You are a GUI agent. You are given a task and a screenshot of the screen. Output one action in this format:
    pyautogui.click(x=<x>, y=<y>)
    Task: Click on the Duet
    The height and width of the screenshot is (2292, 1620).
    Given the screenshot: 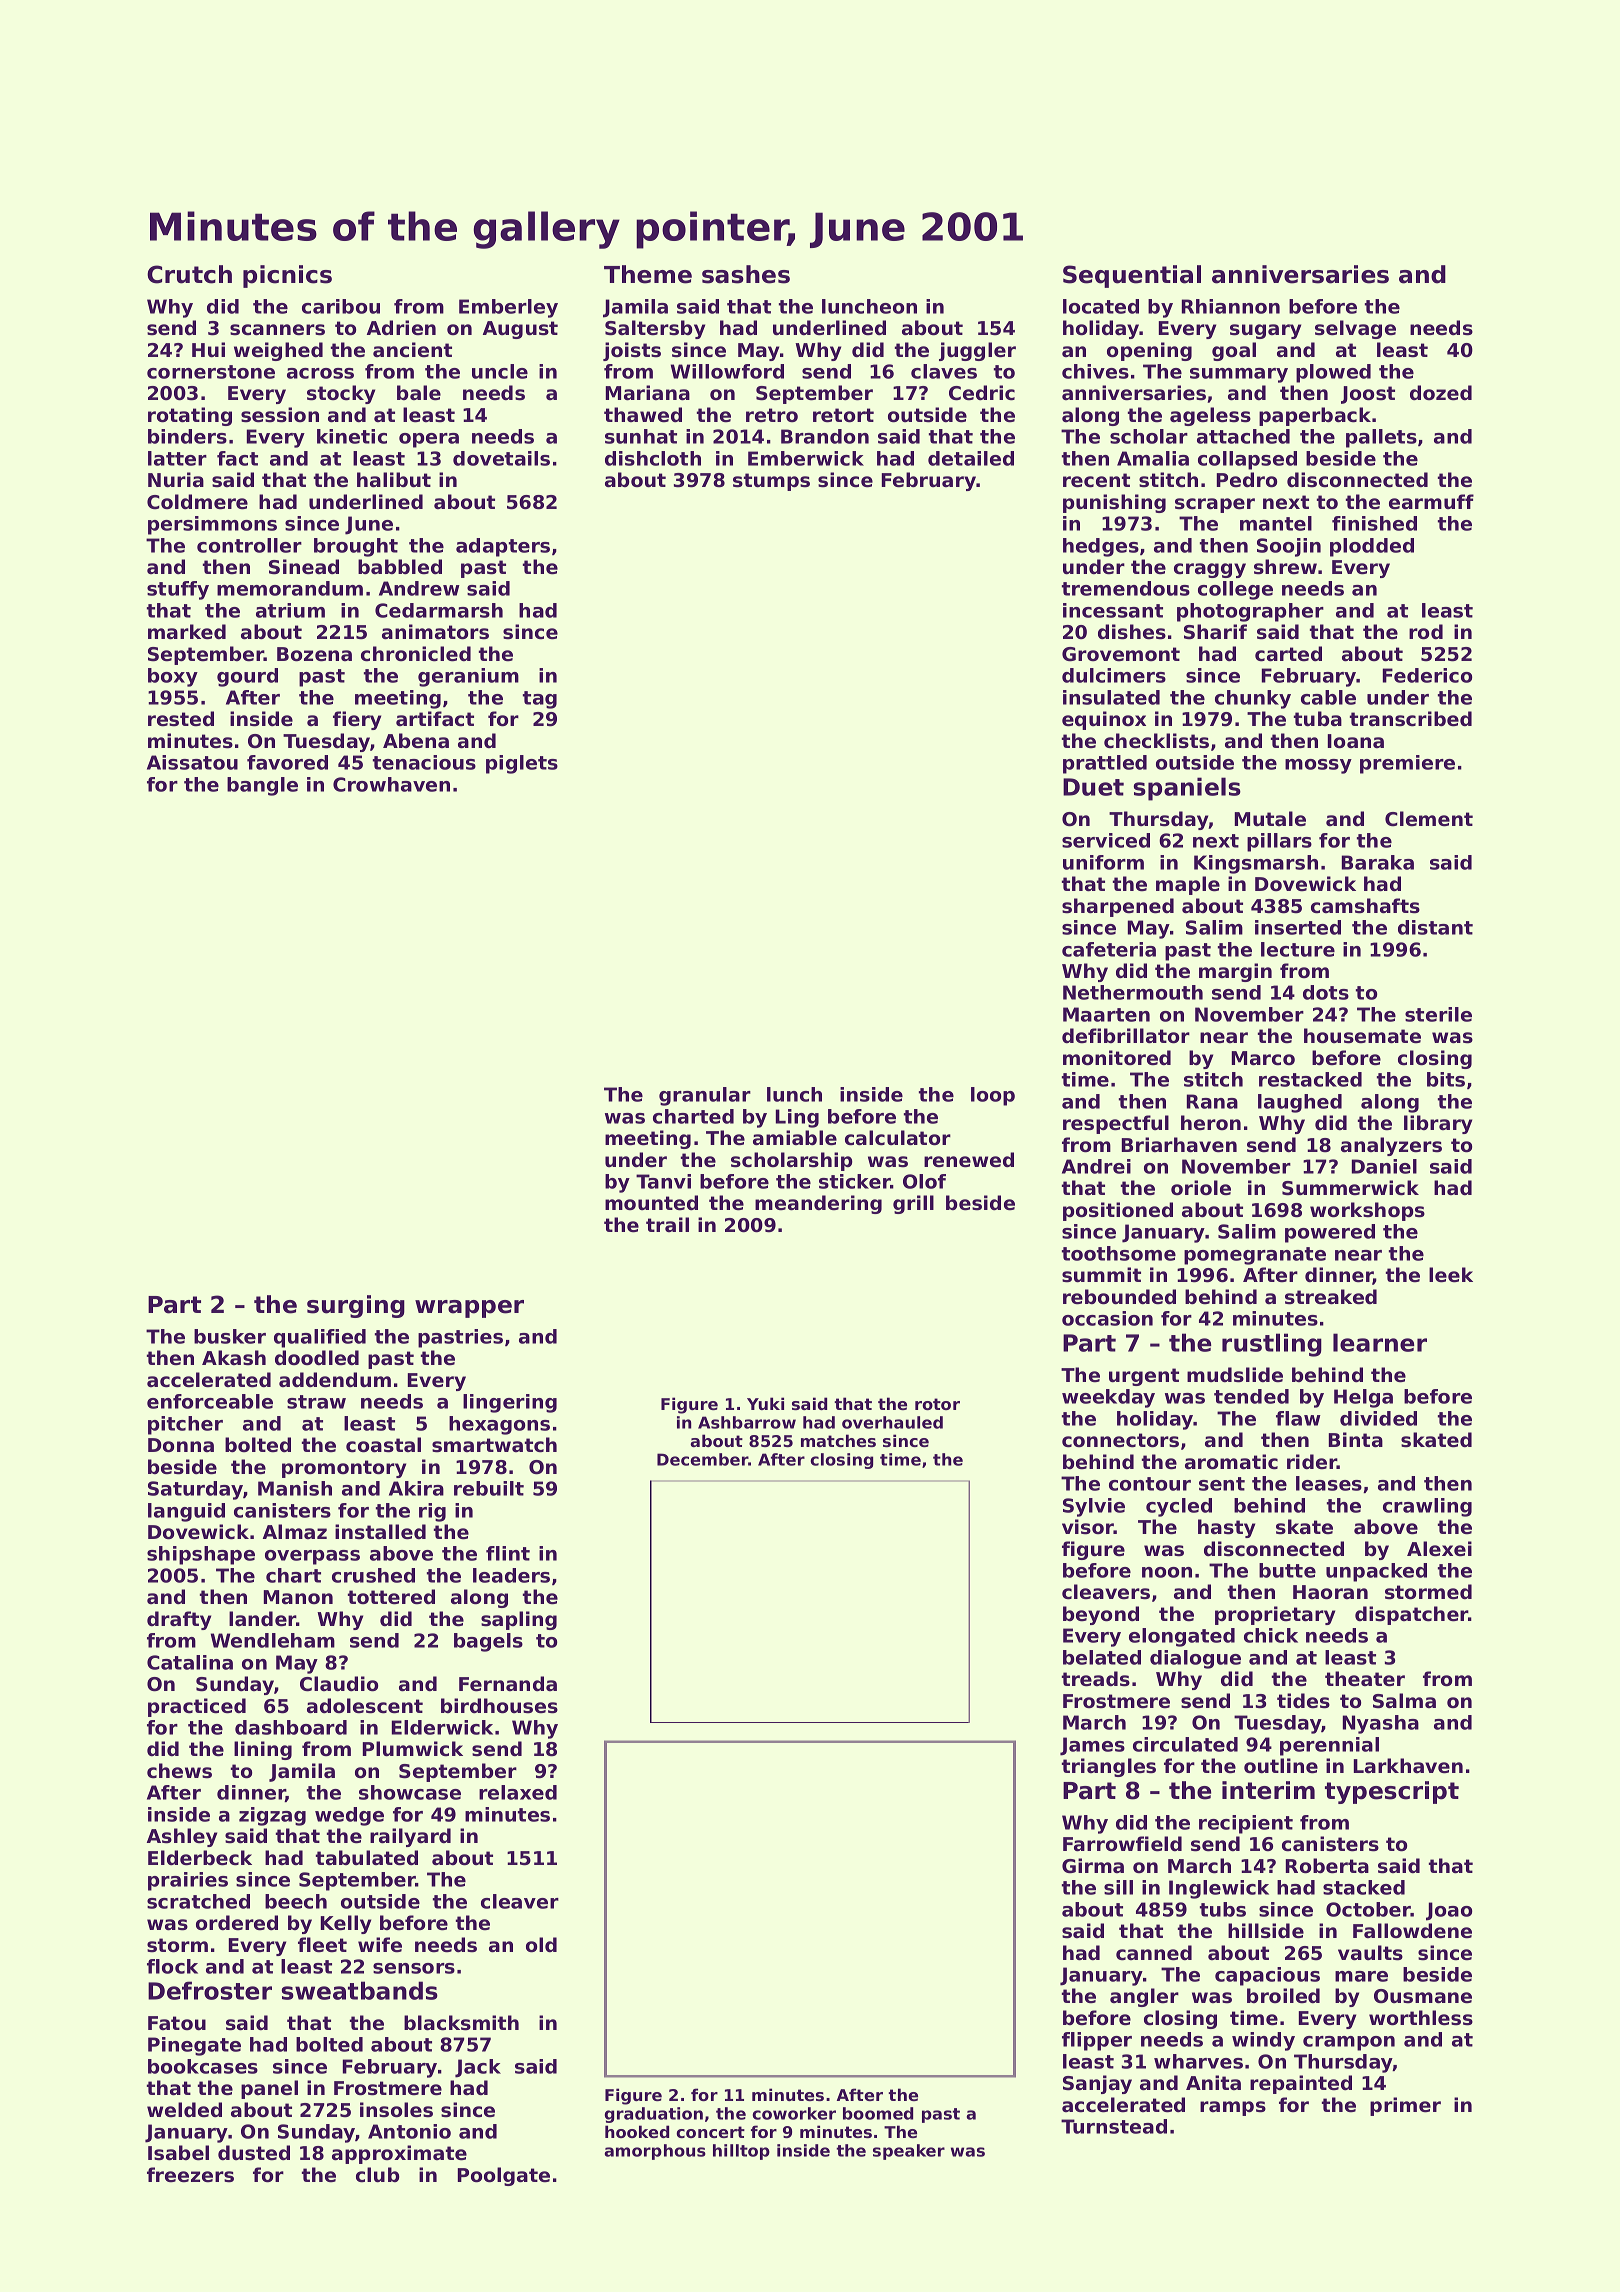 What is the action you would take?
    pyautogui.click(x=1093, y=787)
